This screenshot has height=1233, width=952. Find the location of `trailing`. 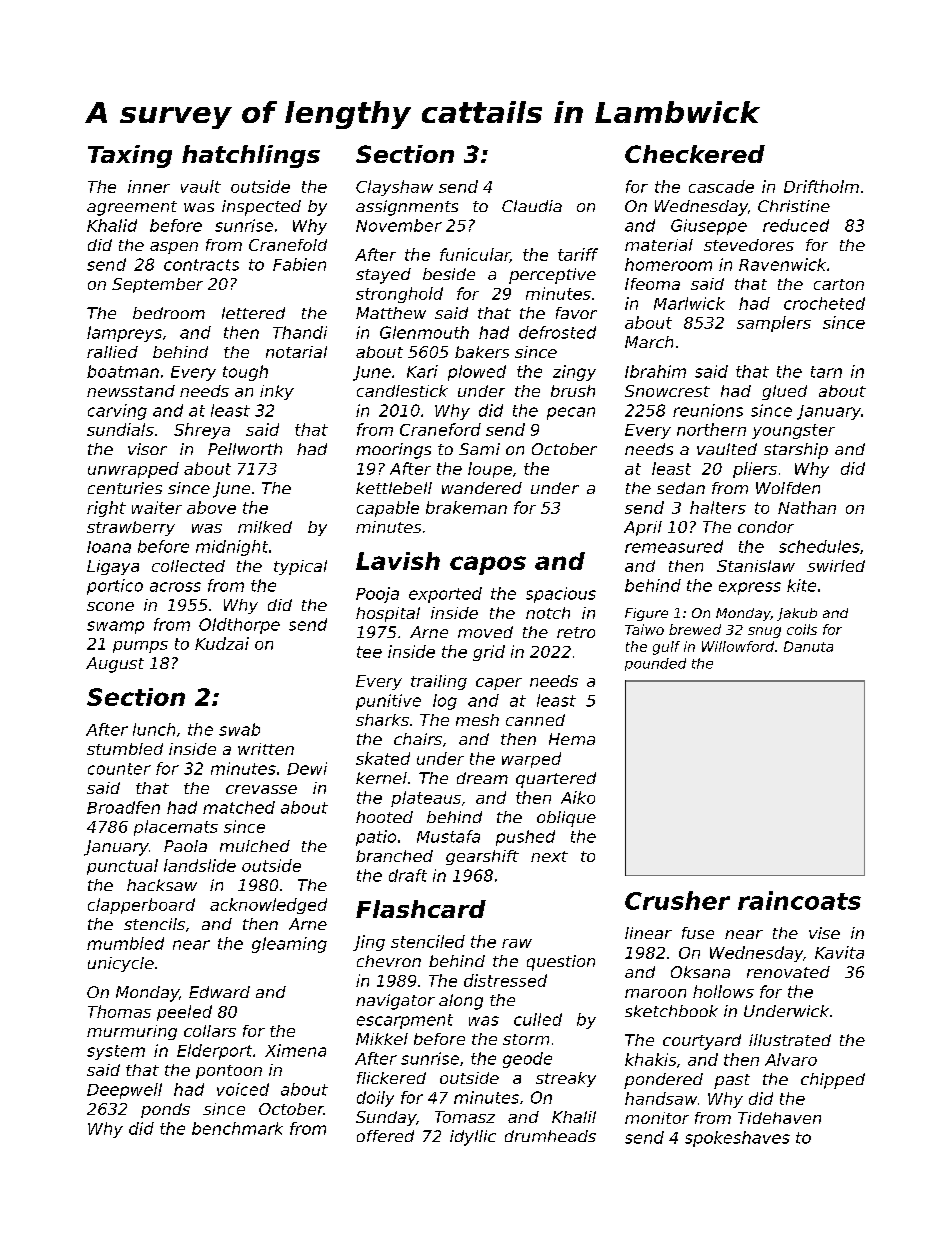

trailing is located at coordinates (439, 682).
